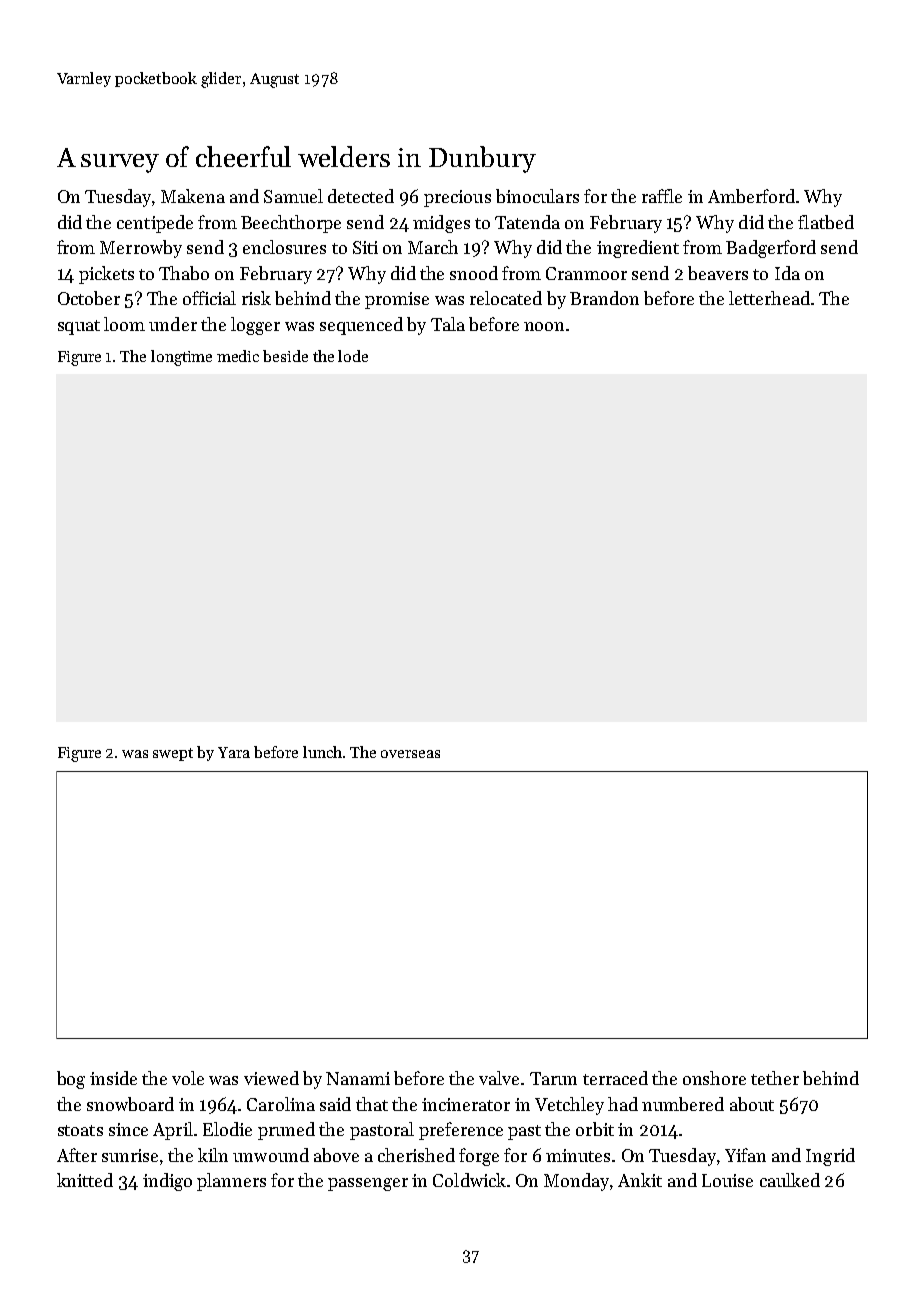 The image size is (924, 1314). What do you see at coordinates (368, 1184) in the screenshot?
I see `passenger` at bounding box center [368, 1184].
